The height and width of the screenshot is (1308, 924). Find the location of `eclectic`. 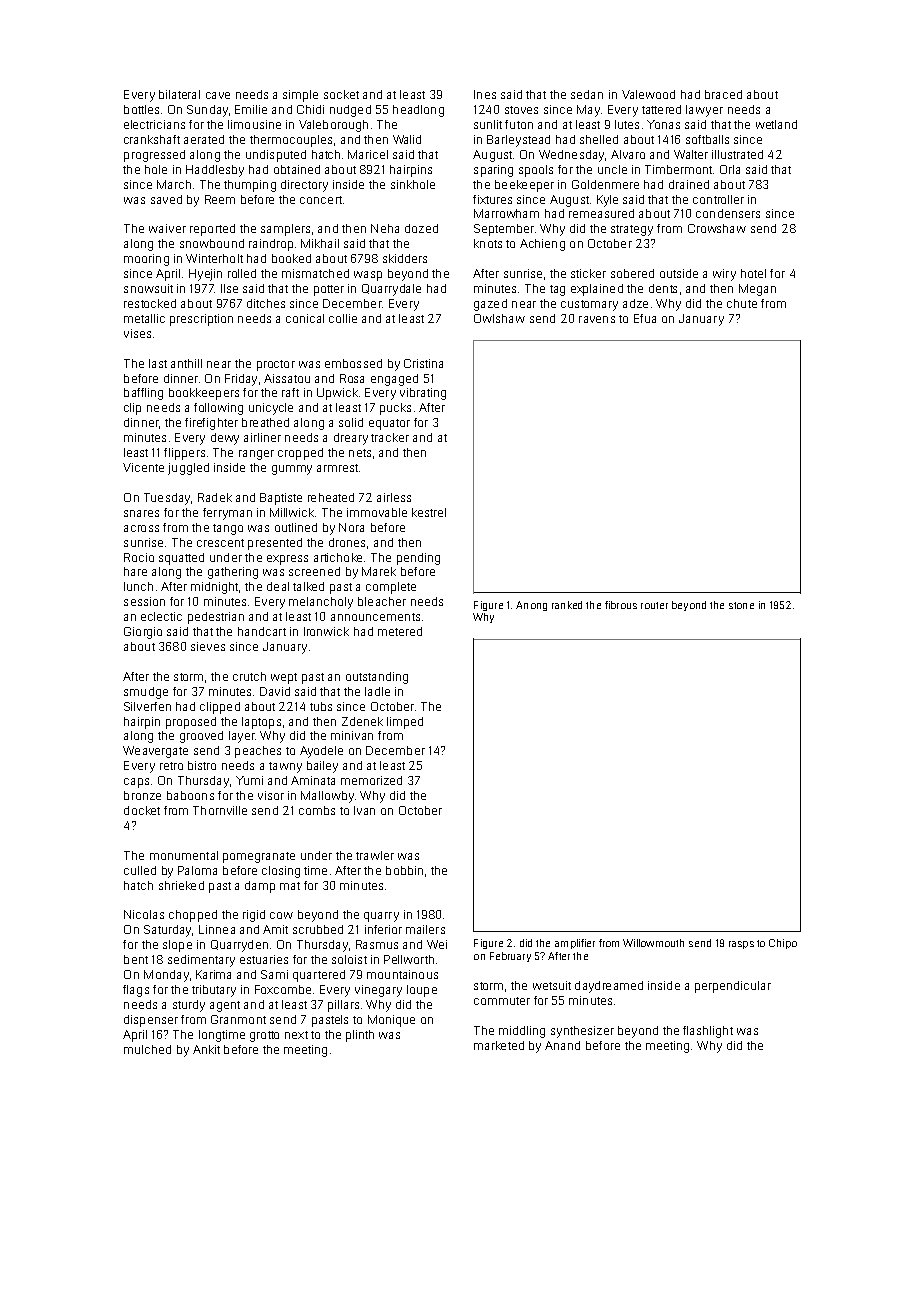

eclectic is located at coordinates (161, 616).
